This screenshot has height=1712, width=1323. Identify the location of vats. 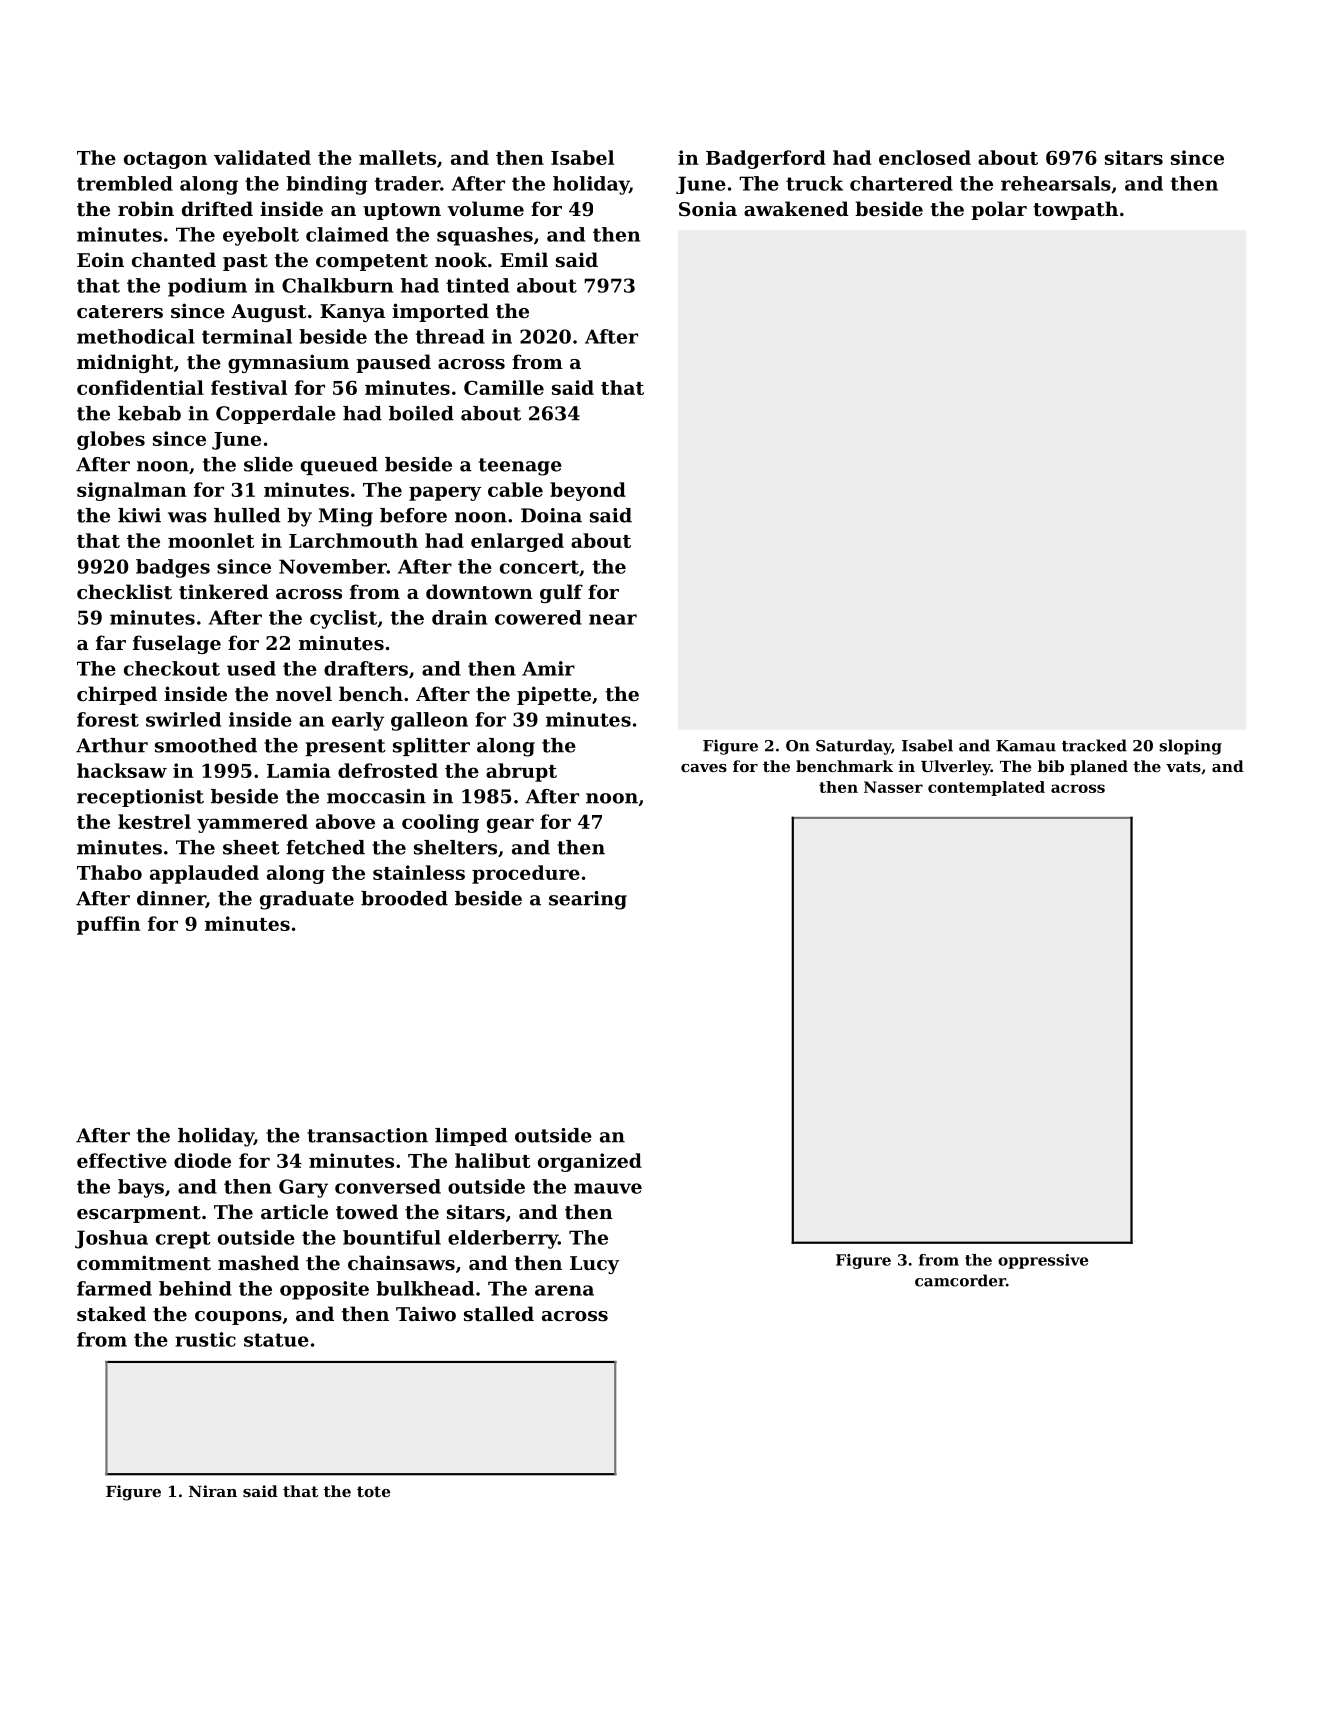
(1183, 766).
